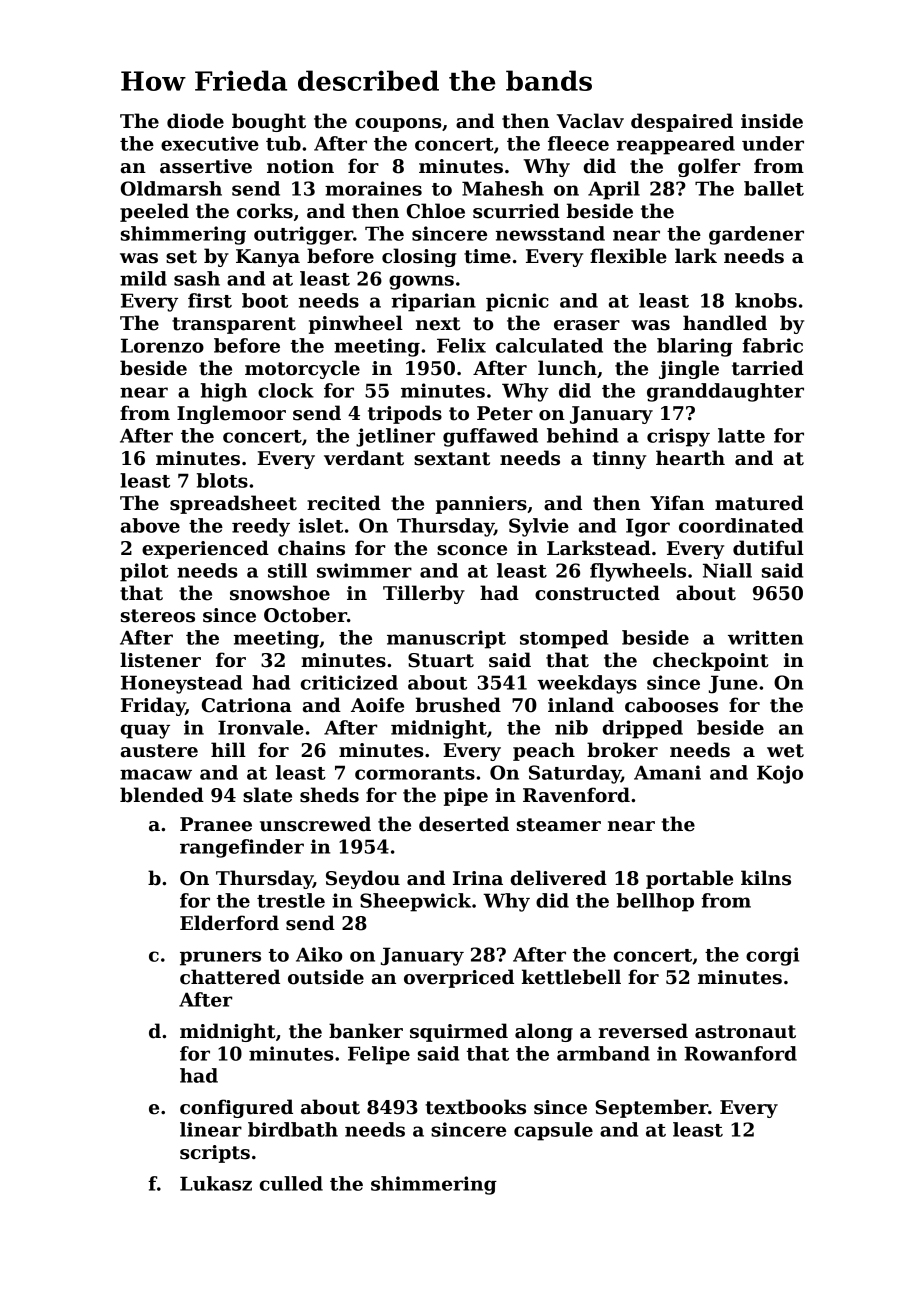 The width and height of the screenshot is (924, 1311). What do you see at coordinates (269, 122) in the screenshot?
I see `bought` at bounding box center [269, 122].
